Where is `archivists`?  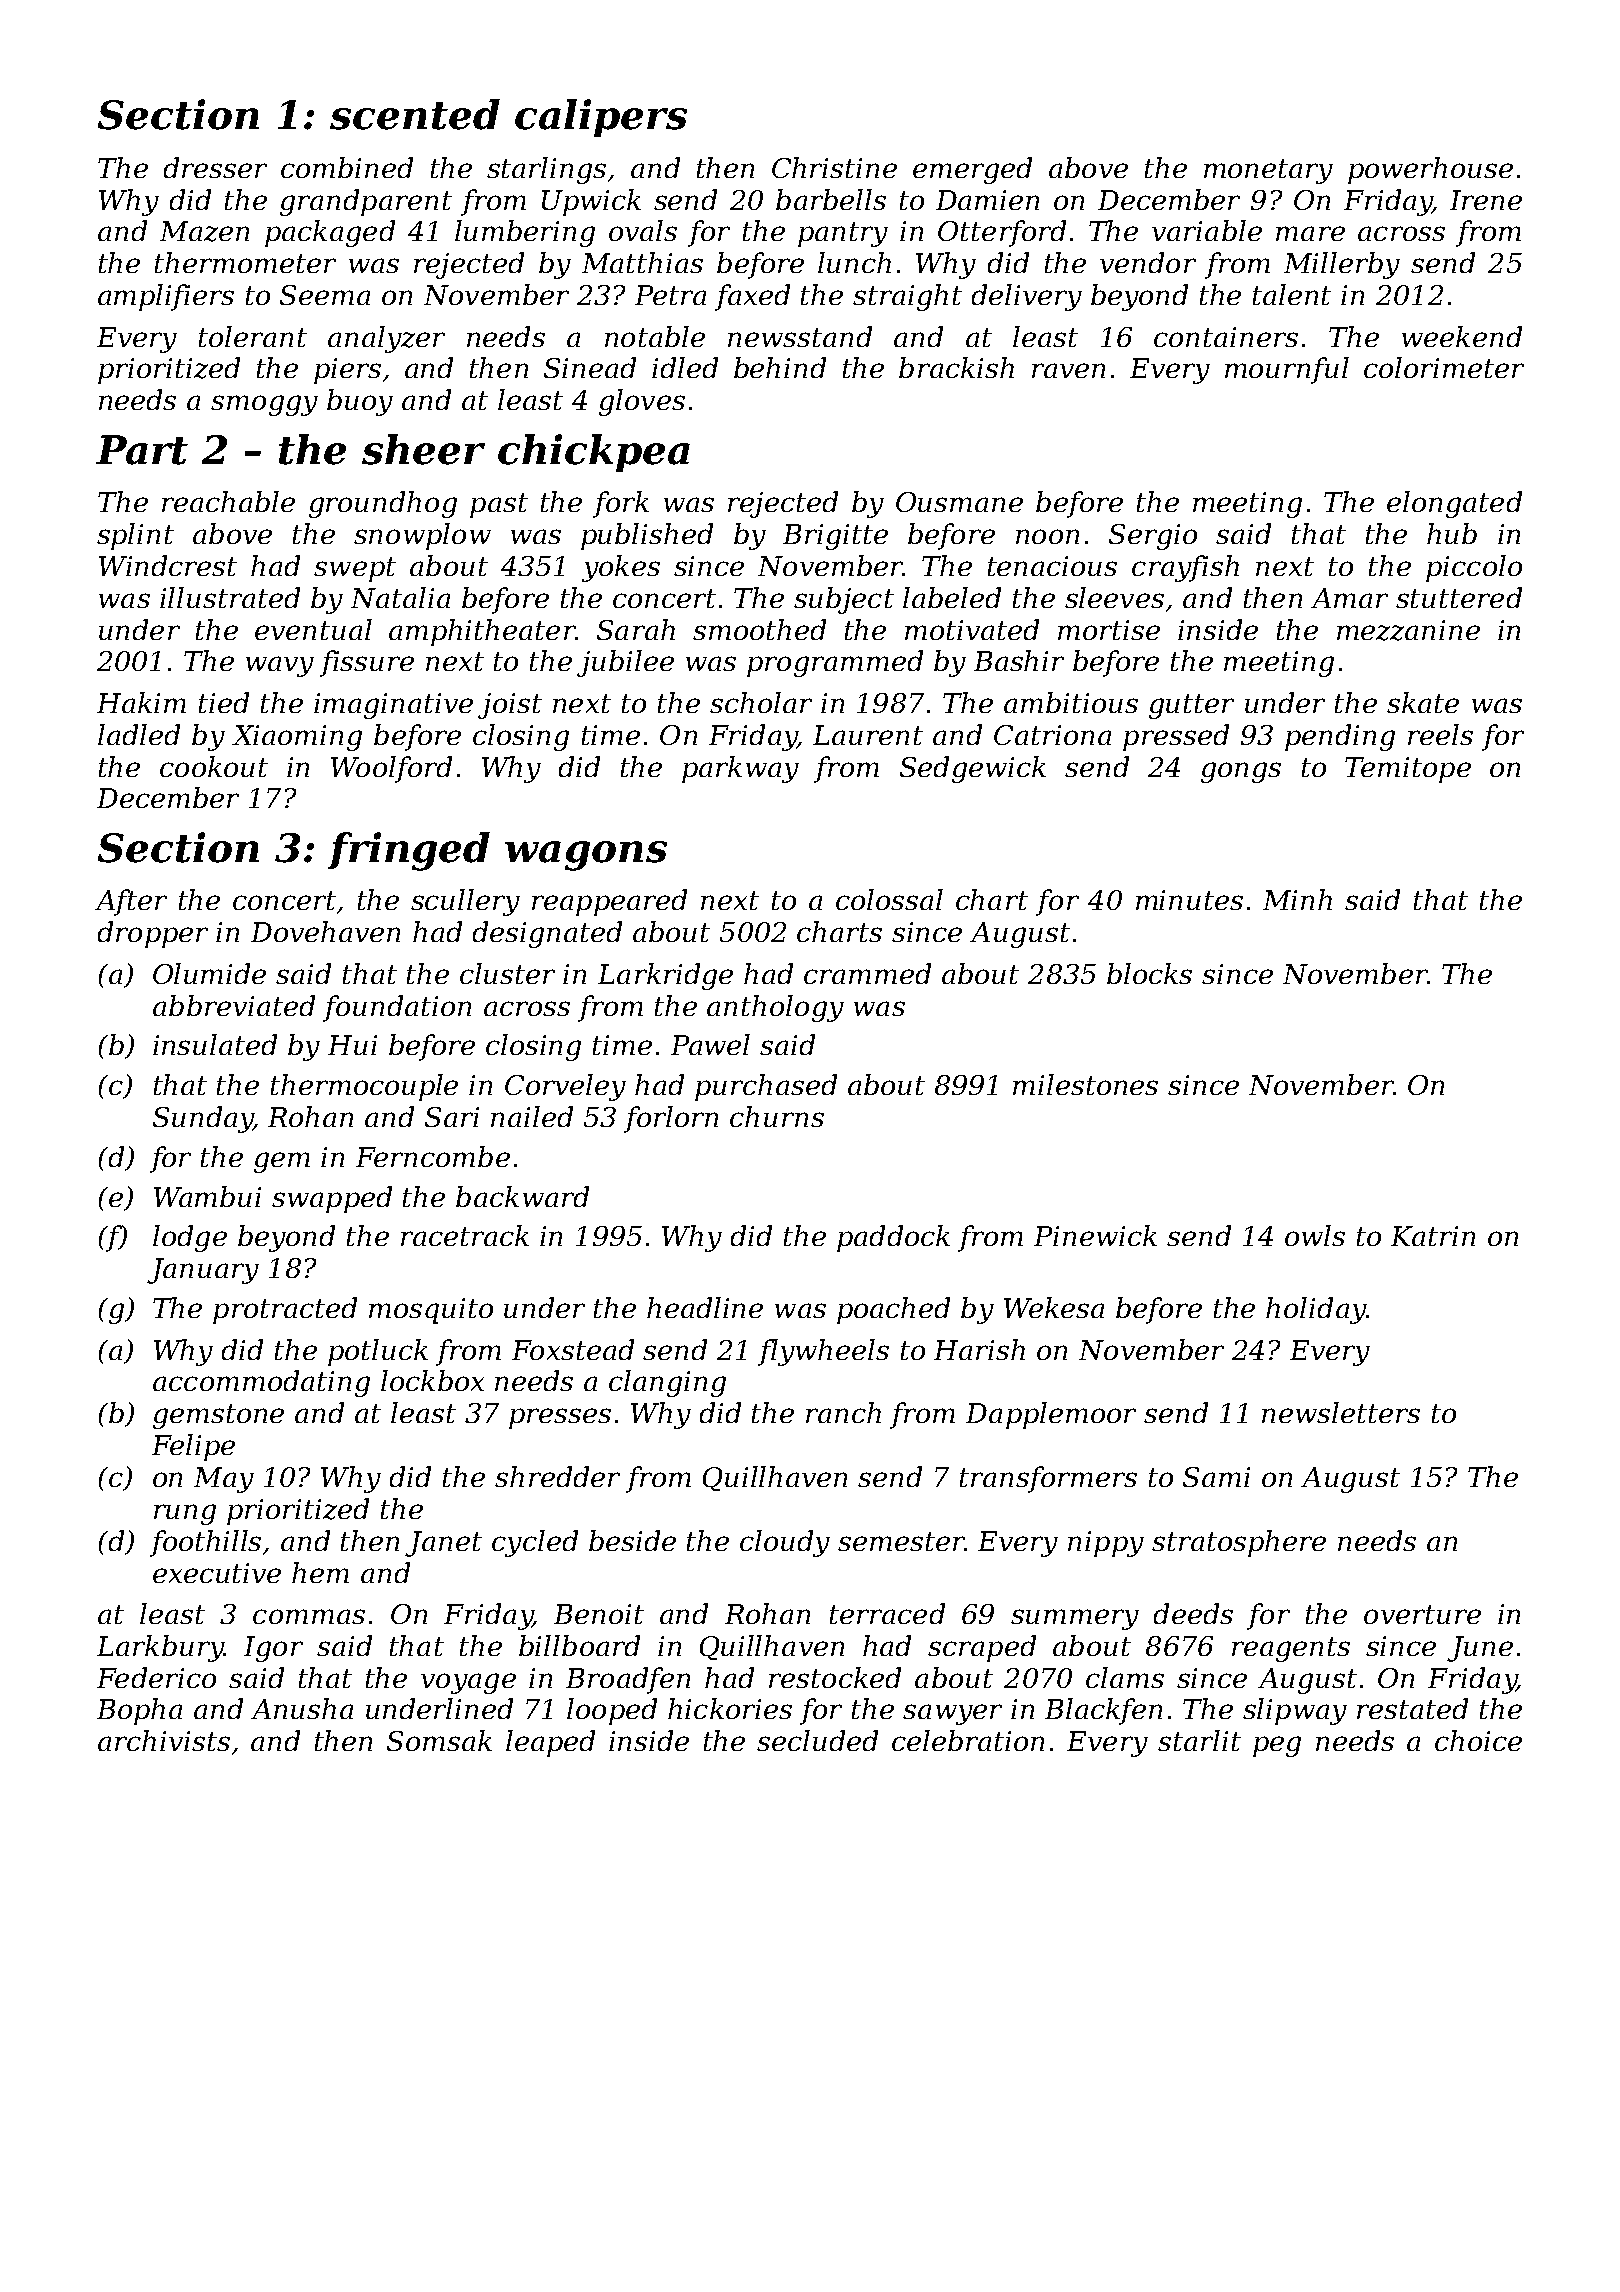 archivists is located at coordinates (164, 1740).
